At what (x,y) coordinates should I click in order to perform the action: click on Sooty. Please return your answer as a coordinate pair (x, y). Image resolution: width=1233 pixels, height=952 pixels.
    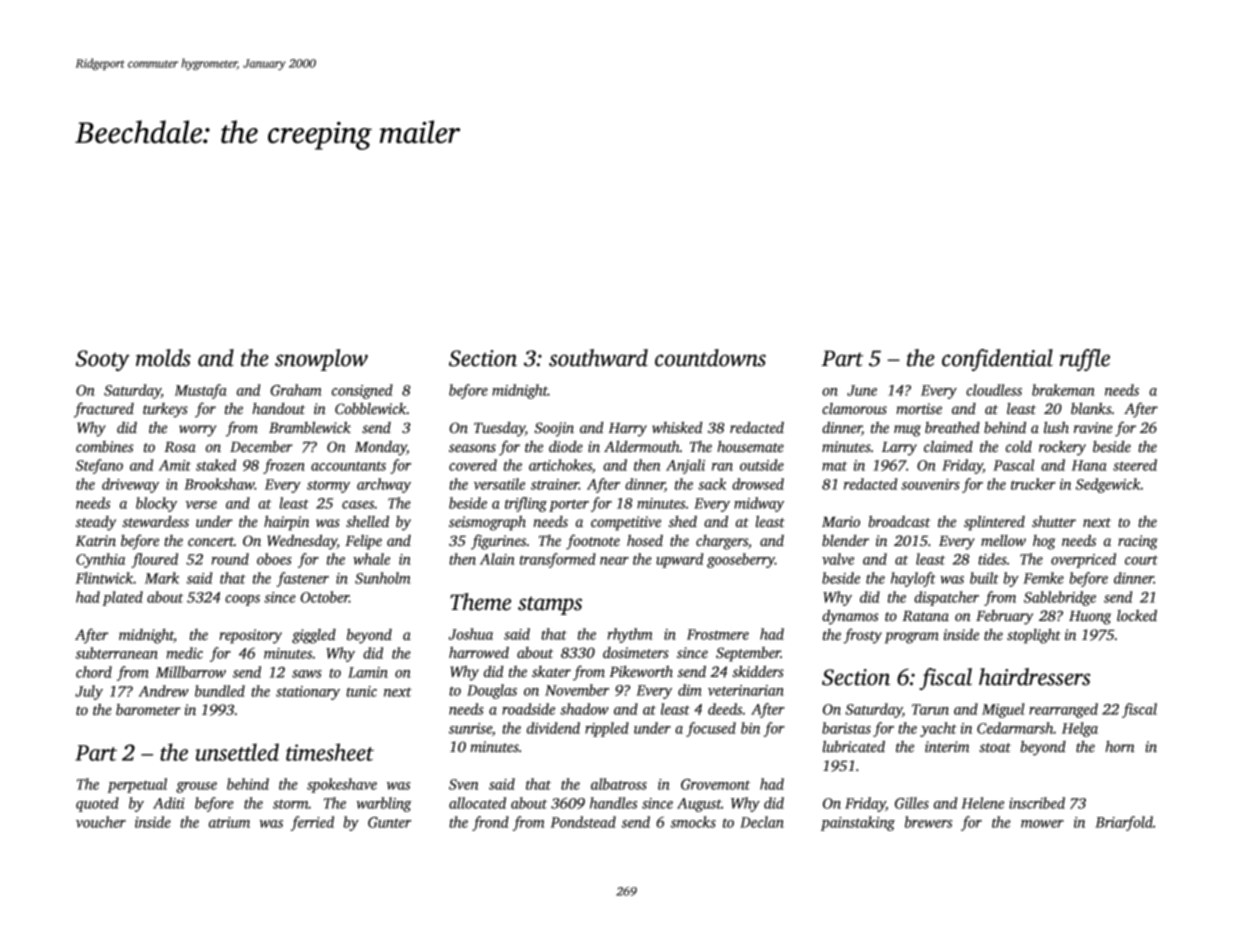
    Looking at the image, I should click on (103, 360).
